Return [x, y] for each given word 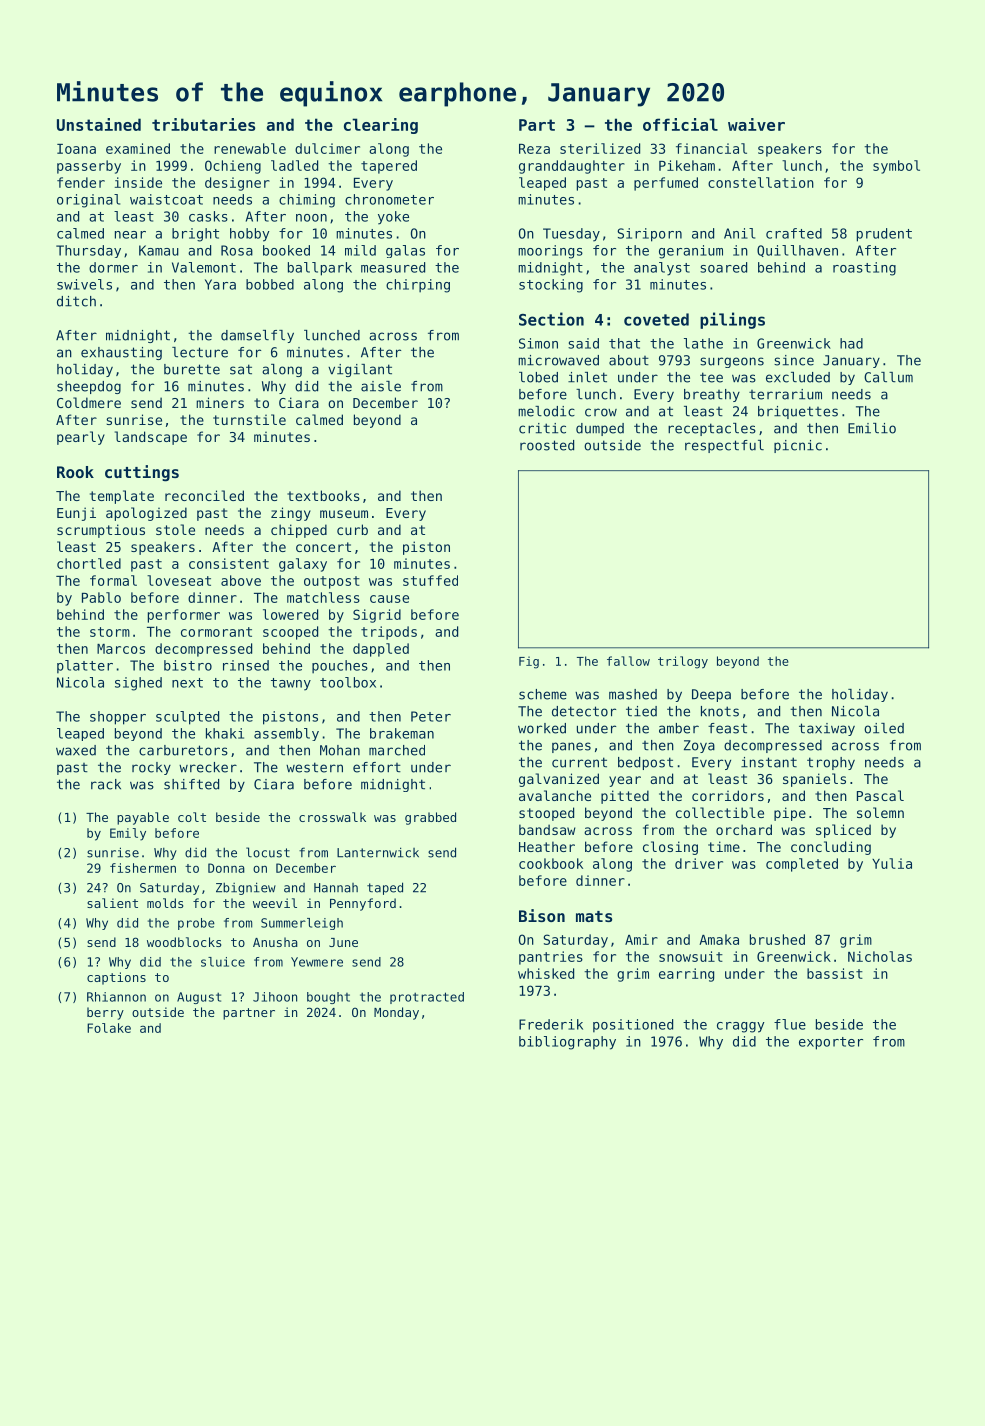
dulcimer [327, 148]
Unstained [99, 124]
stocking [551, 286]
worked [542, 728]
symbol [896, 167]
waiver [756, 124]
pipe [790, 814]
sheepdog [89, 387]
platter [85, 667]
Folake [109, 1028]
